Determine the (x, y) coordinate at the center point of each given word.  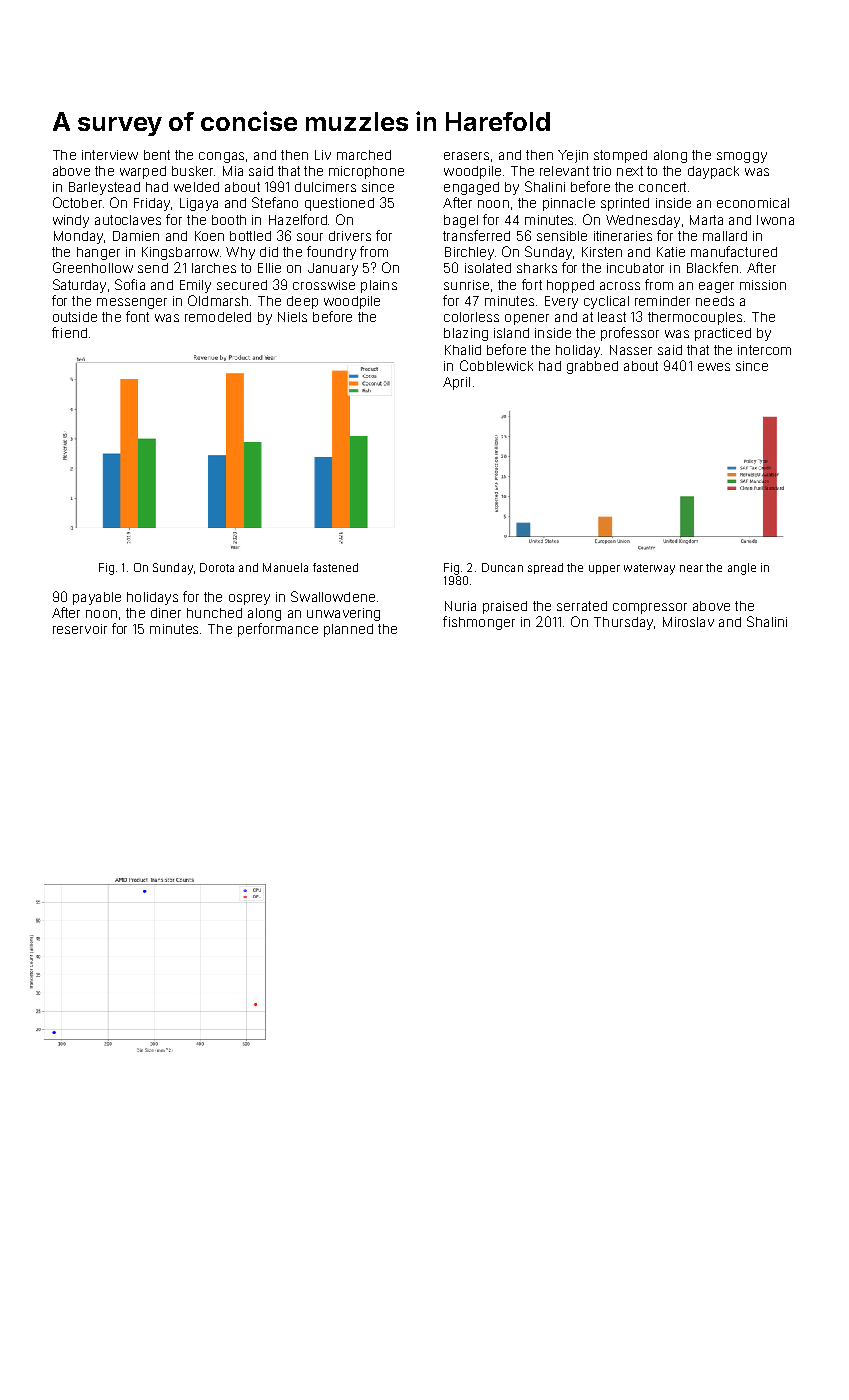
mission (763, 285)
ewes (714, 367)
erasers (466, 156)
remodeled (218, 317)
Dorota (217, 567)
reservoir (80, 629)
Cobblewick (496, 365)
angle (742, 569)
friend (69, 332)
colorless (471, 317)
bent (157, 155)
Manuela (285, 567)
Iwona (775, 220)
